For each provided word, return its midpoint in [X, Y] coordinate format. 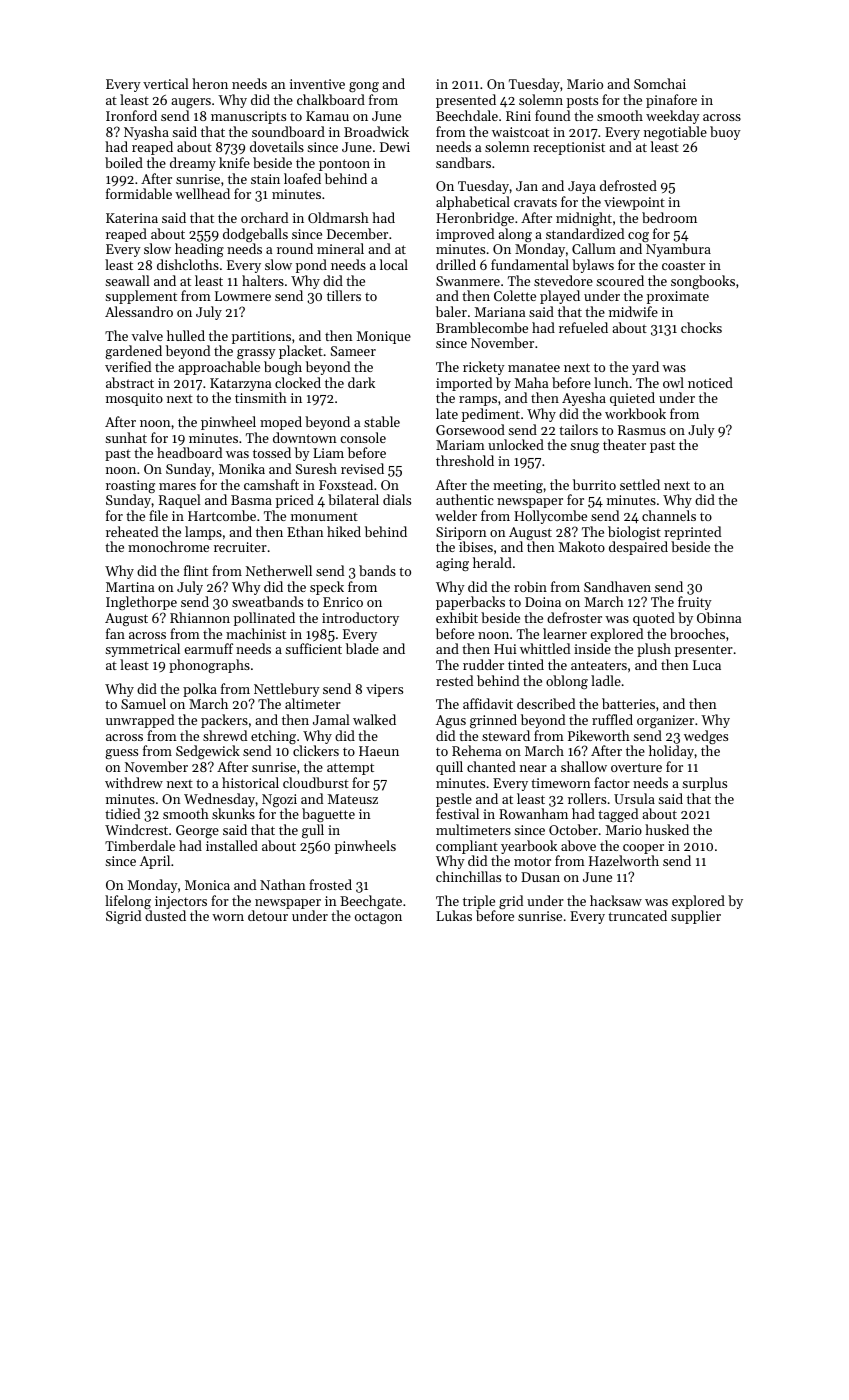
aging [452, 564]
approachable [219, 368]
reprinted [692, 533]
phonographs [209, 666]
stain [265, 179]
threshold [465, 460]
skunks [233, 813]
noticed [710, 382]
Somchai [660, 83]
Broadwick [376, 131]
